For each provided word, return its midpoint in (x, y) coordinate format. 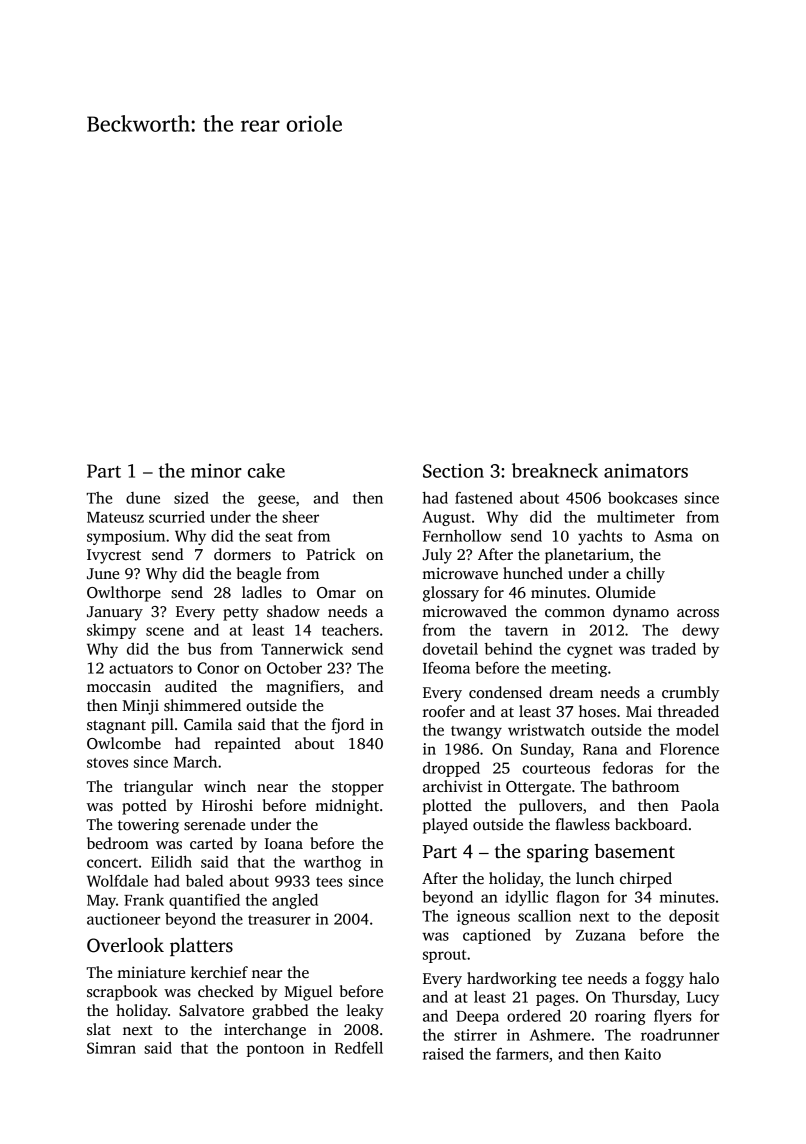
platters (201, 947)
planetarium (587, 556)
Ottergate (538, 788)
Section (453, 471)
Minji (140, 707)
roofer (444, 711)
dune (143, 498)
